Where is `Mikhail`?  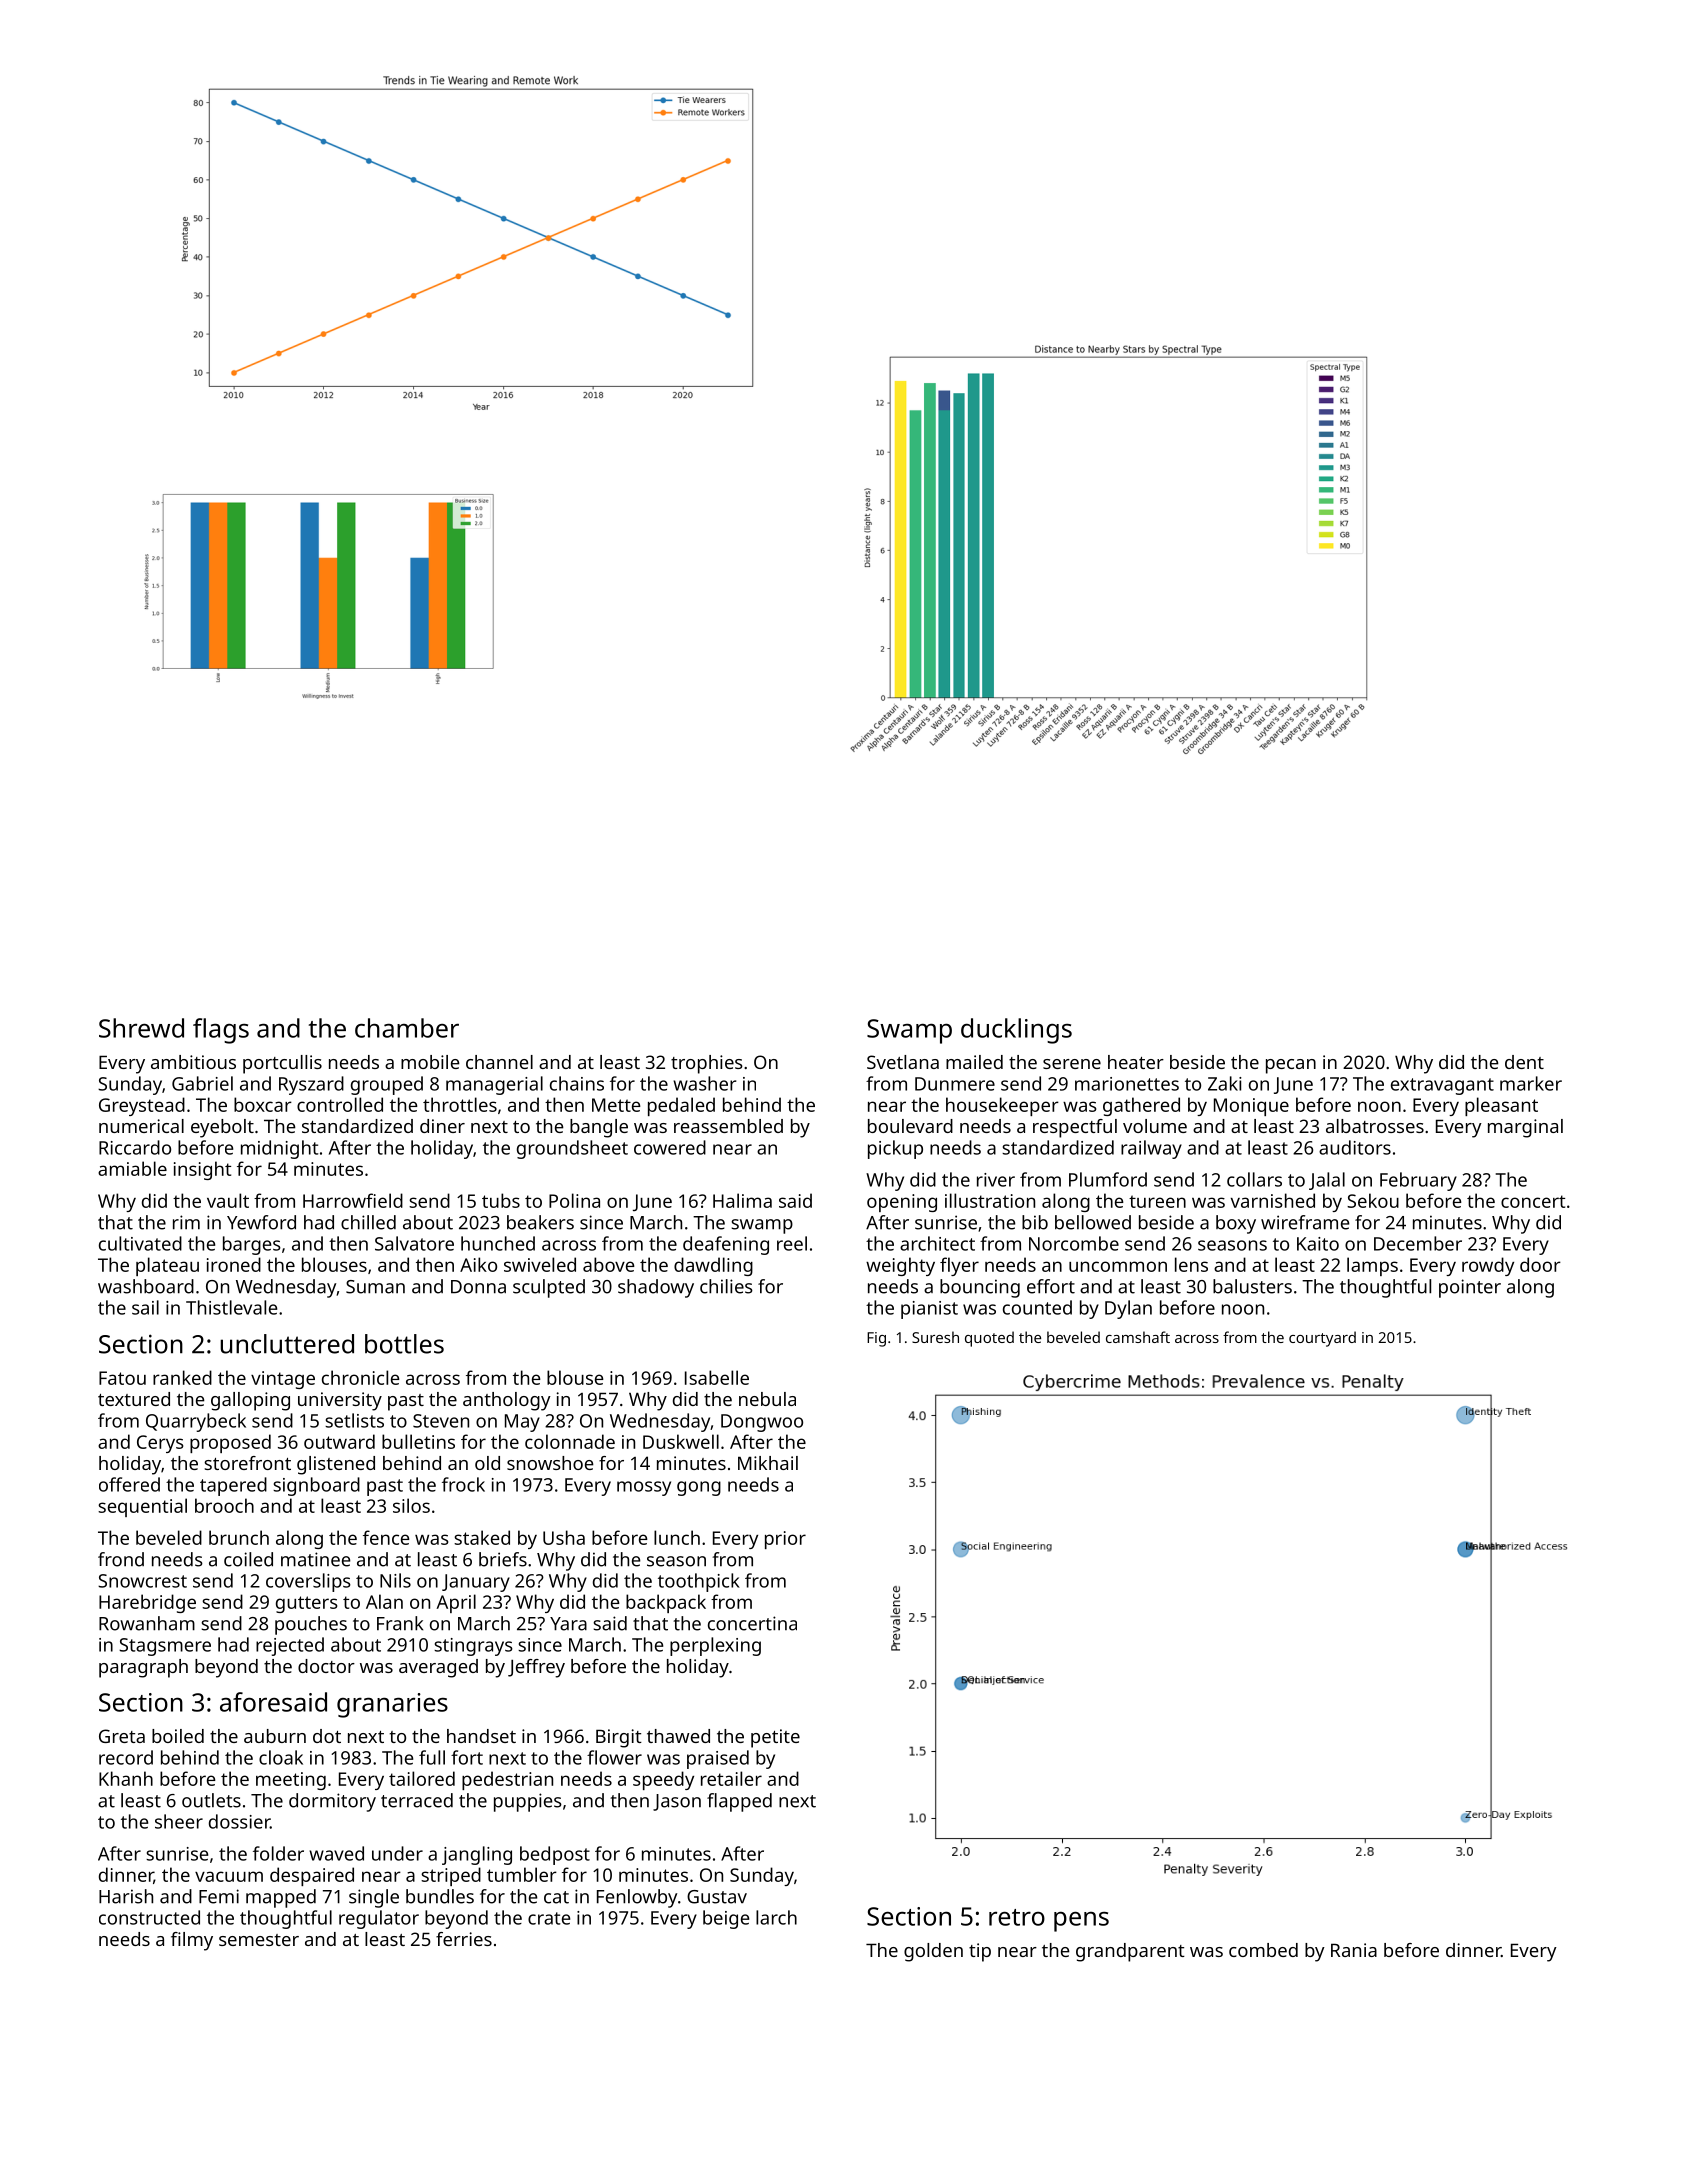 Mikhail is located at coordinates (768, 1463).
